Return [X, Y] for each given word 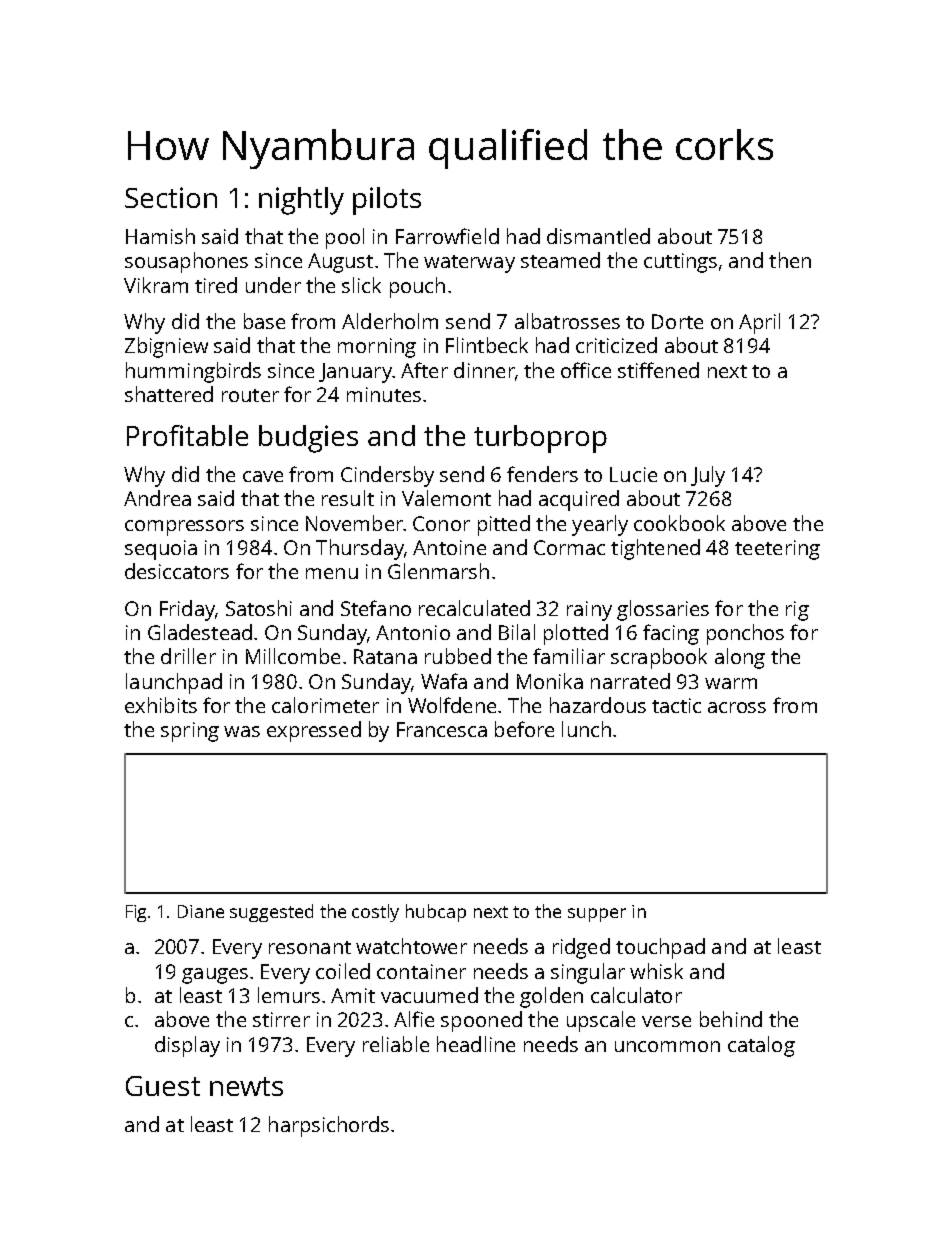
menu [332, 573]
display [187, 1046]
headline [476, 1044]
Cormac [569, 547]
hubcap [436, 913]
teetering [777, 550]
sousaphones [186, 262]
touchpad [660, 948]
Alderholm [390, 321]
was [242, 731]
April [759, 323]
